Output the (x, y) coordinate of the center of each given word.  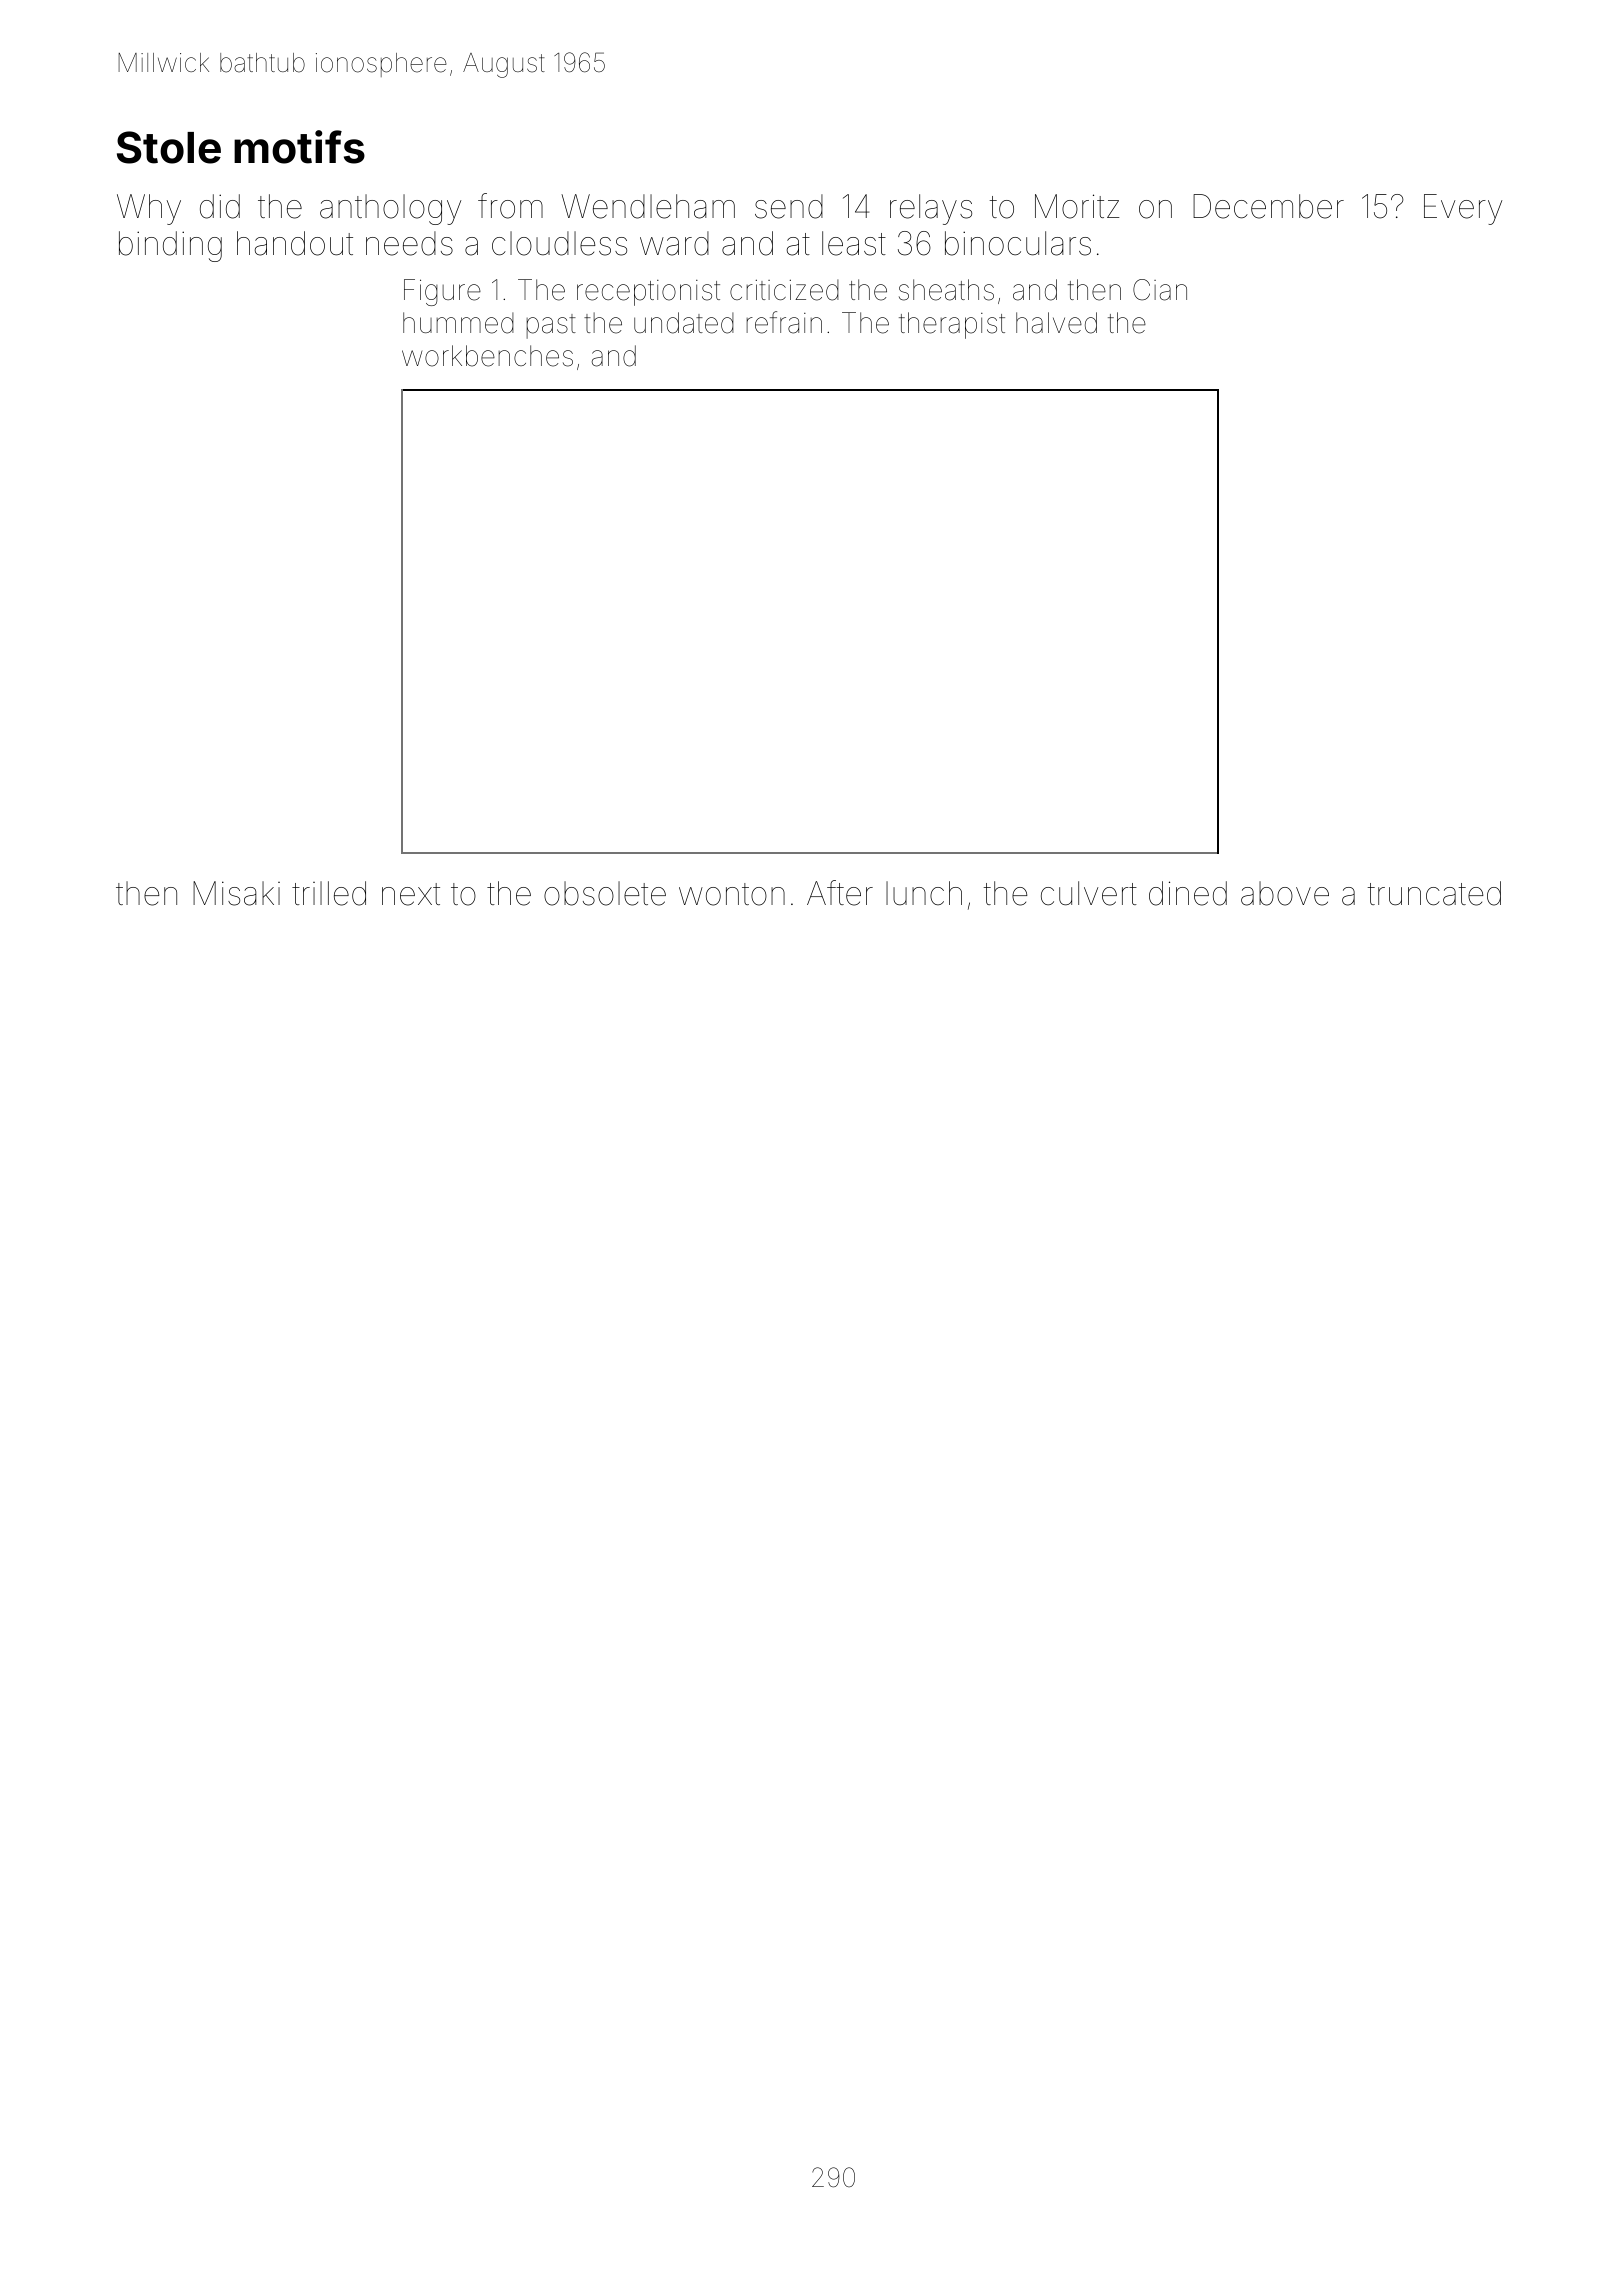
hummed (458, 323)
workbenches (487, 356)
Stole (169, 147)
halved (1056, 323)
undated (684, 323)
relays (931, 209)
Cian (1160, 290)
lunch (924, 893)
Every (1463, 209)
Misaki (236, 893)
